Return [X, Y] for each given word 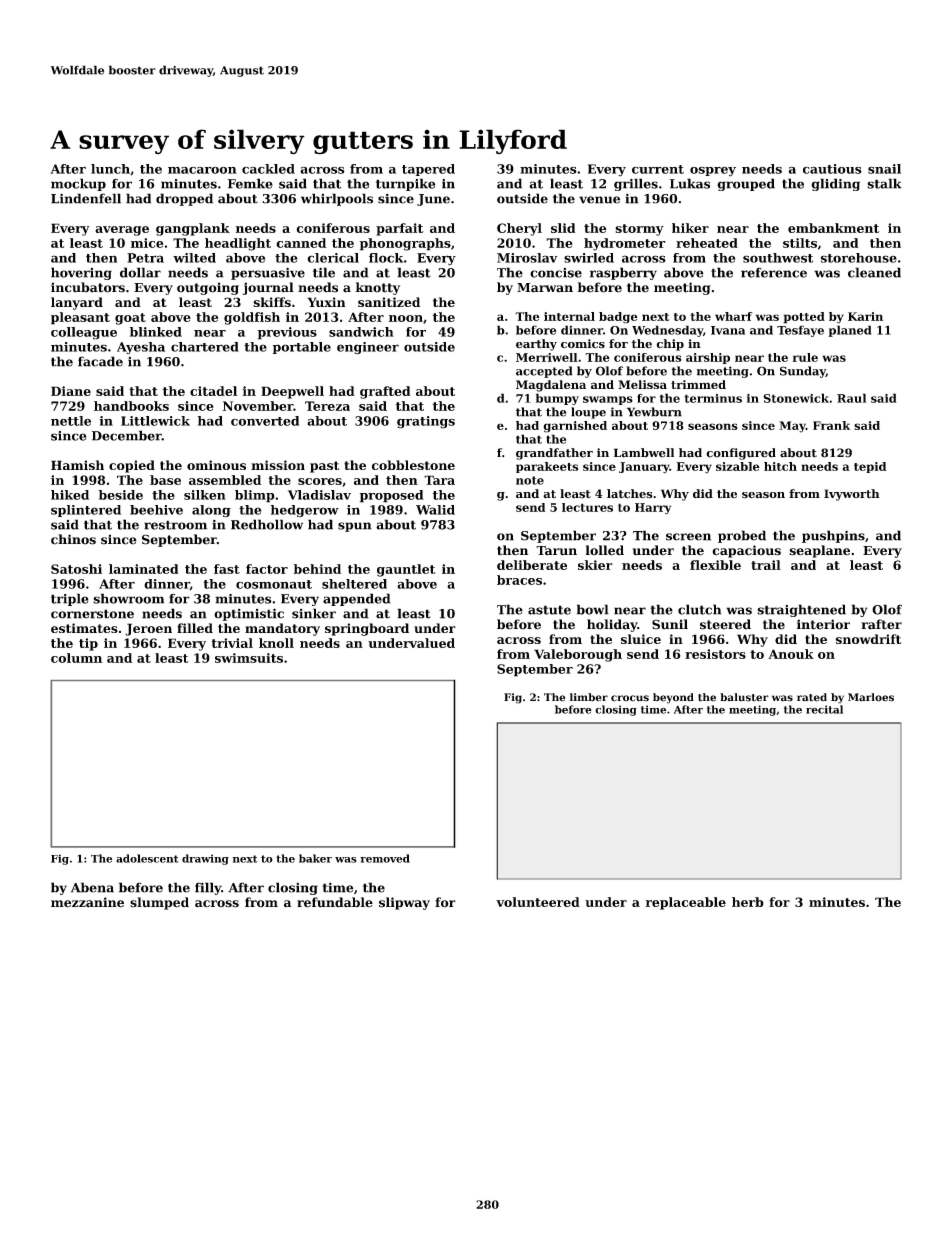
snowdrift [868, 639]
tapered [428, 170]
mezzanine [87, 902]
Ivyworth [851, 495]
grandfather [554, 454]
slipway [404, 903]
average [122, 231]
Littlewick [155, 421]
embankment [833, 228]
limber [589, 697]
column [76, 658]
